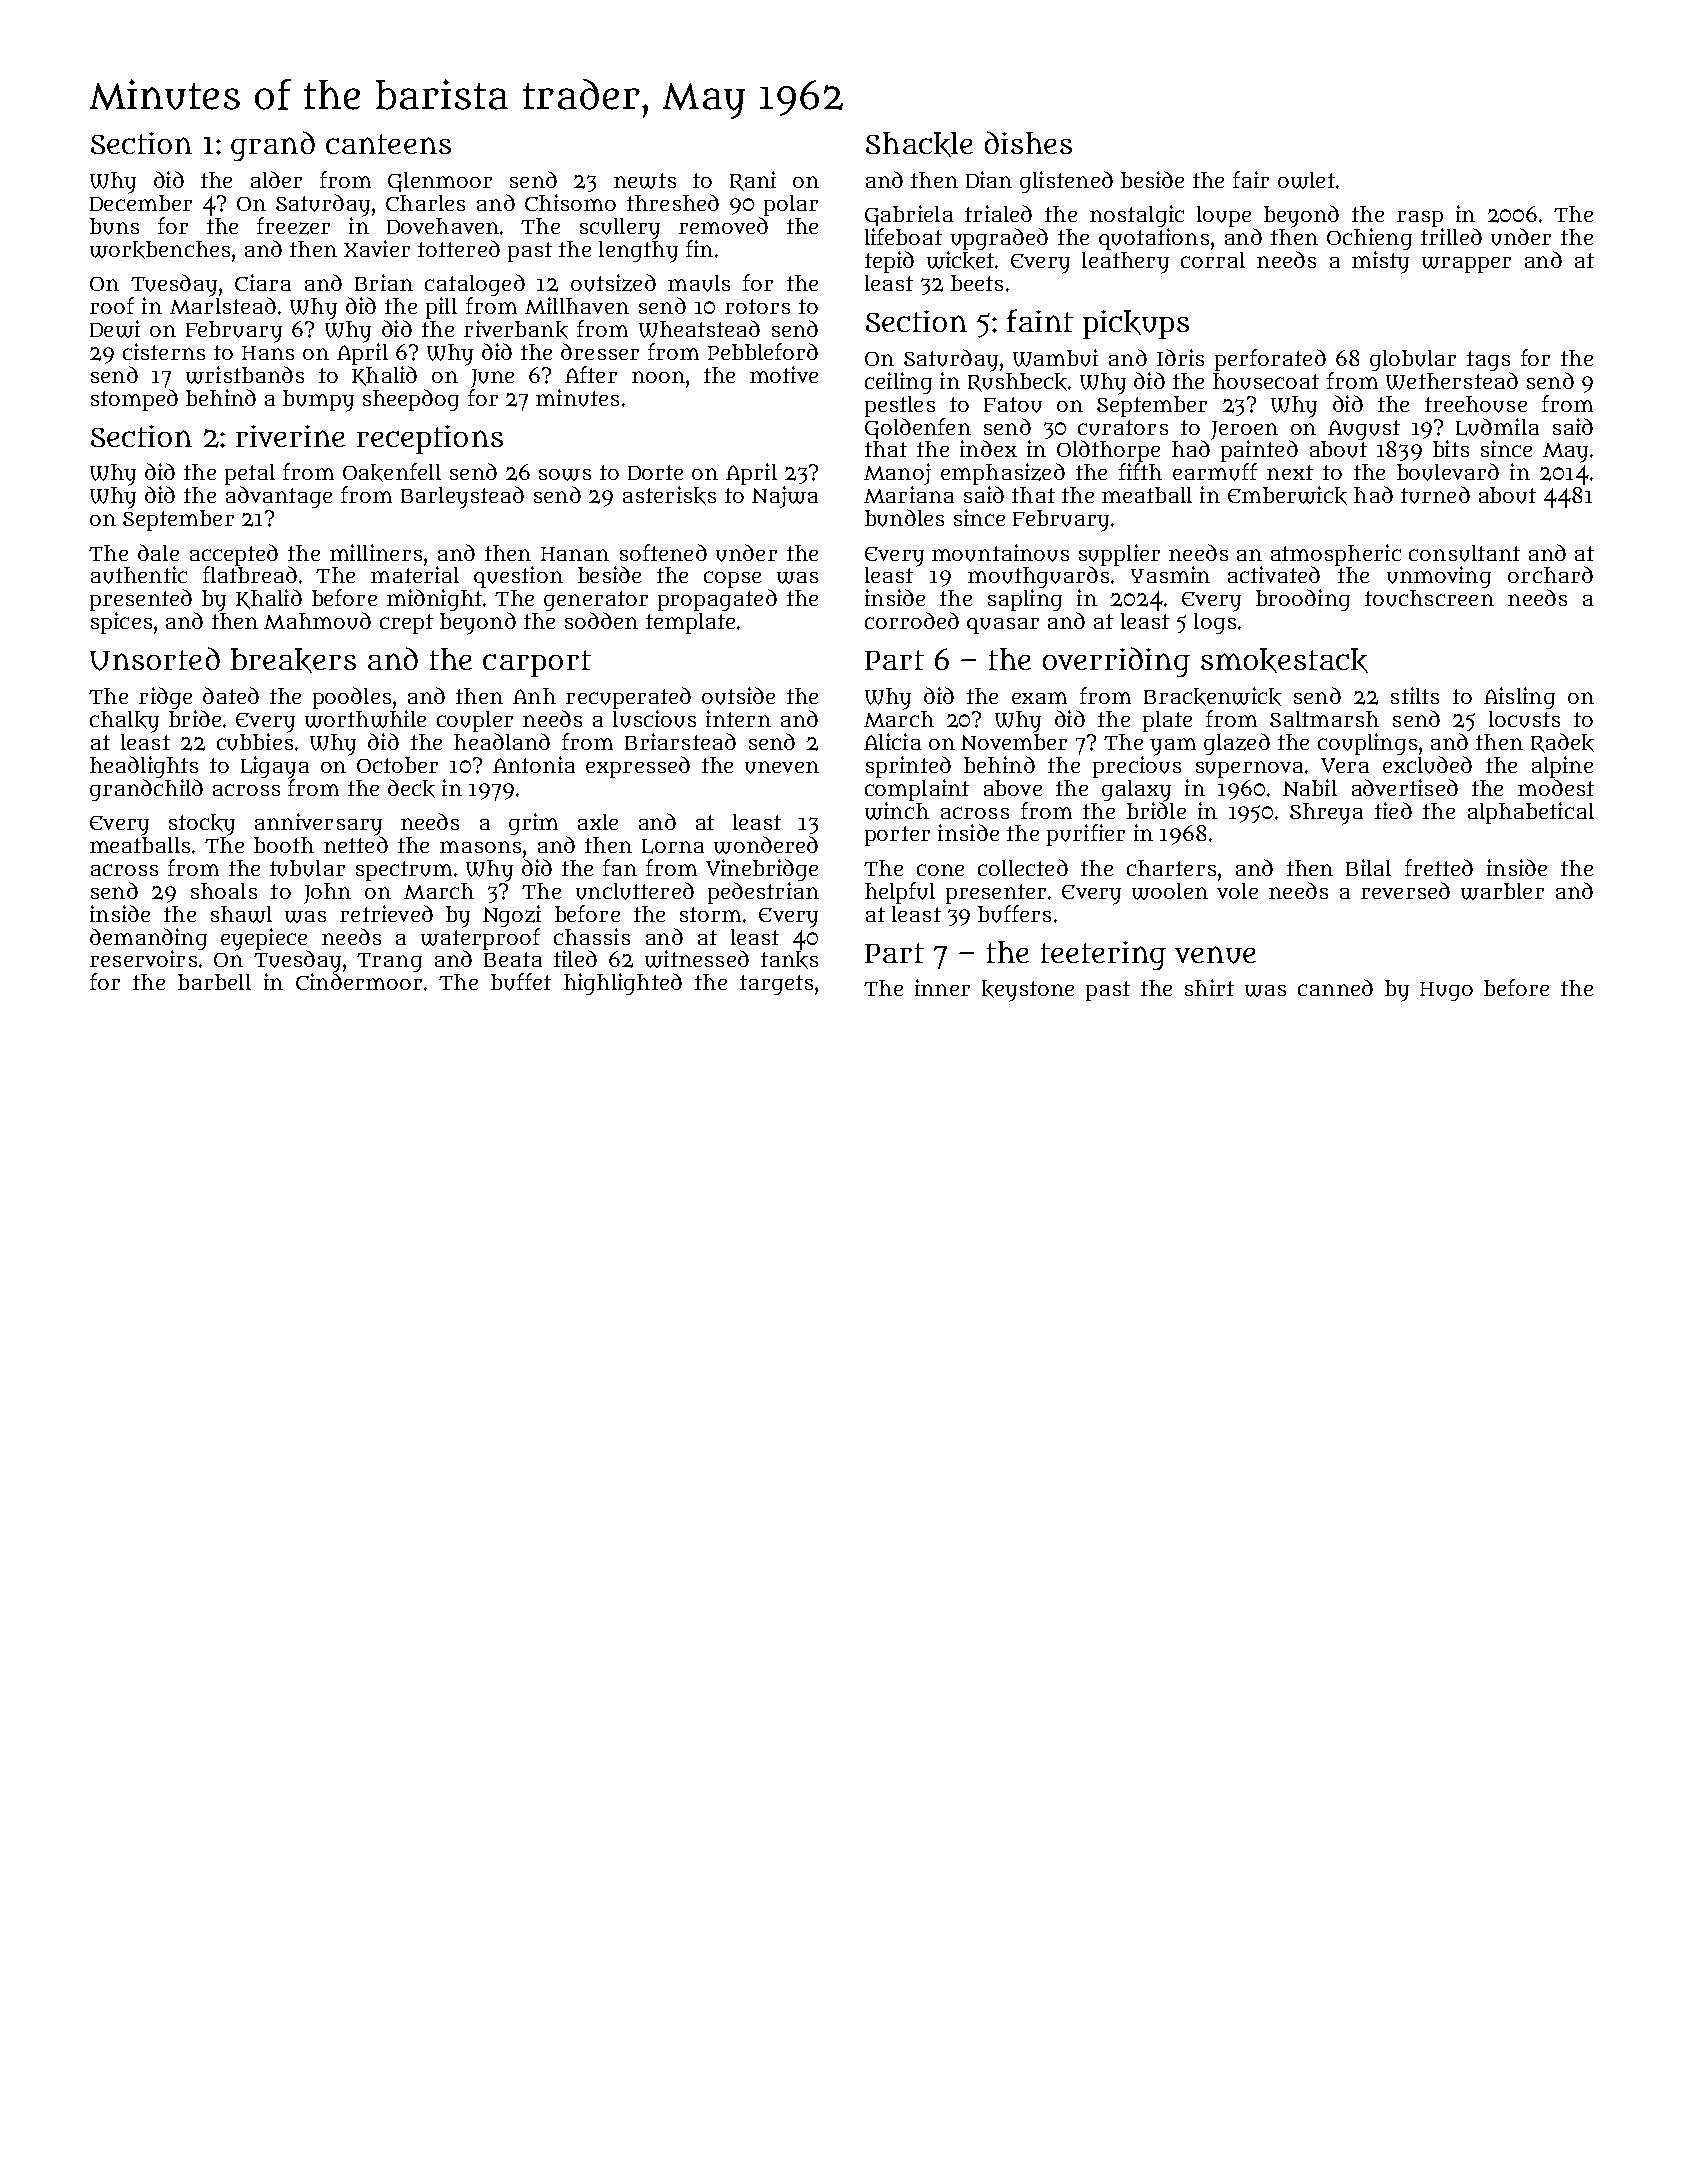 The image size is (1683, 2178). What do you see at coordinates (533, 824) in the document?
I see `grim` at bounding box center [533, 824].
